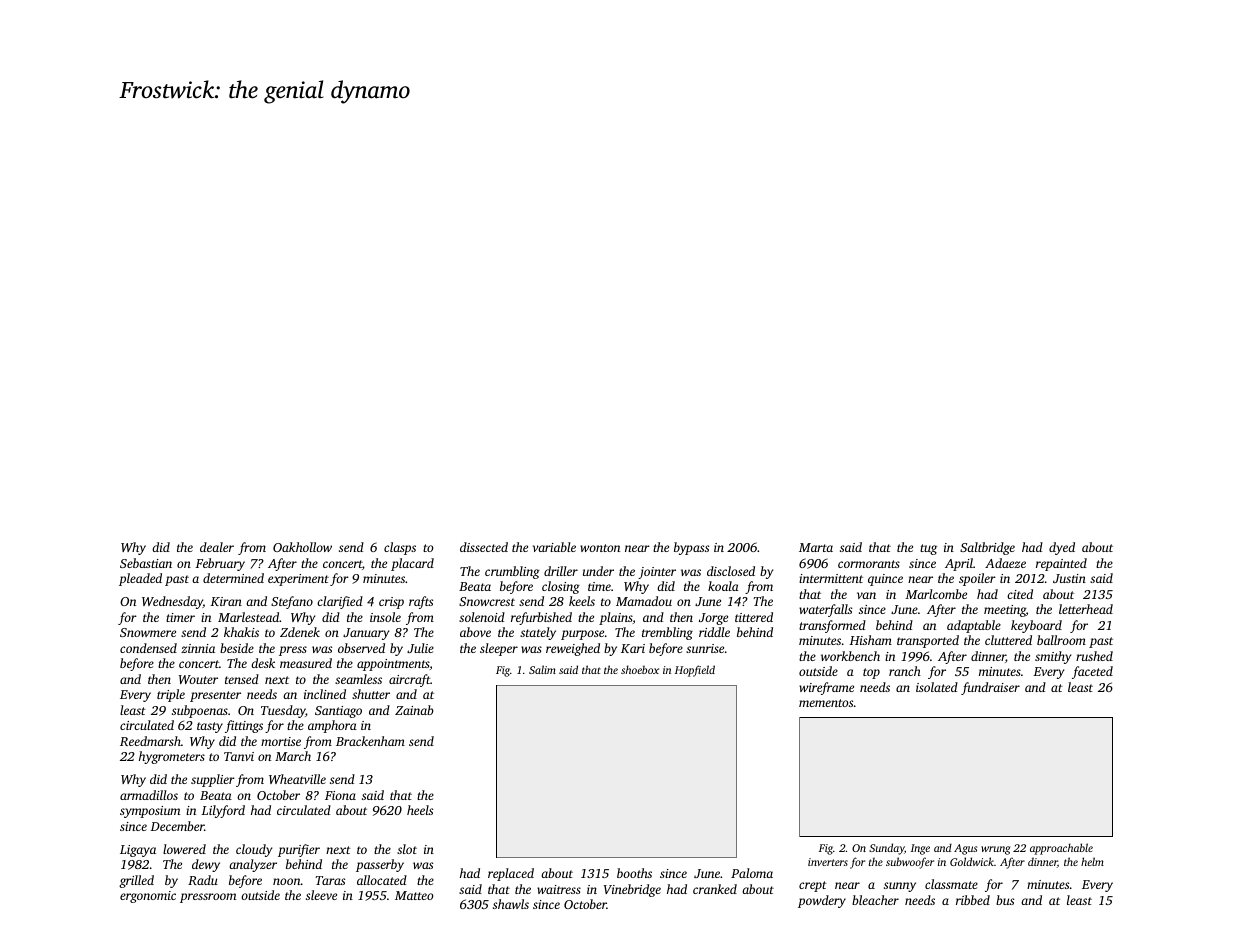  What do you see at coordinates (928, 549) in the screenshot?
I see `tug` at bounding box center [928, 549].
